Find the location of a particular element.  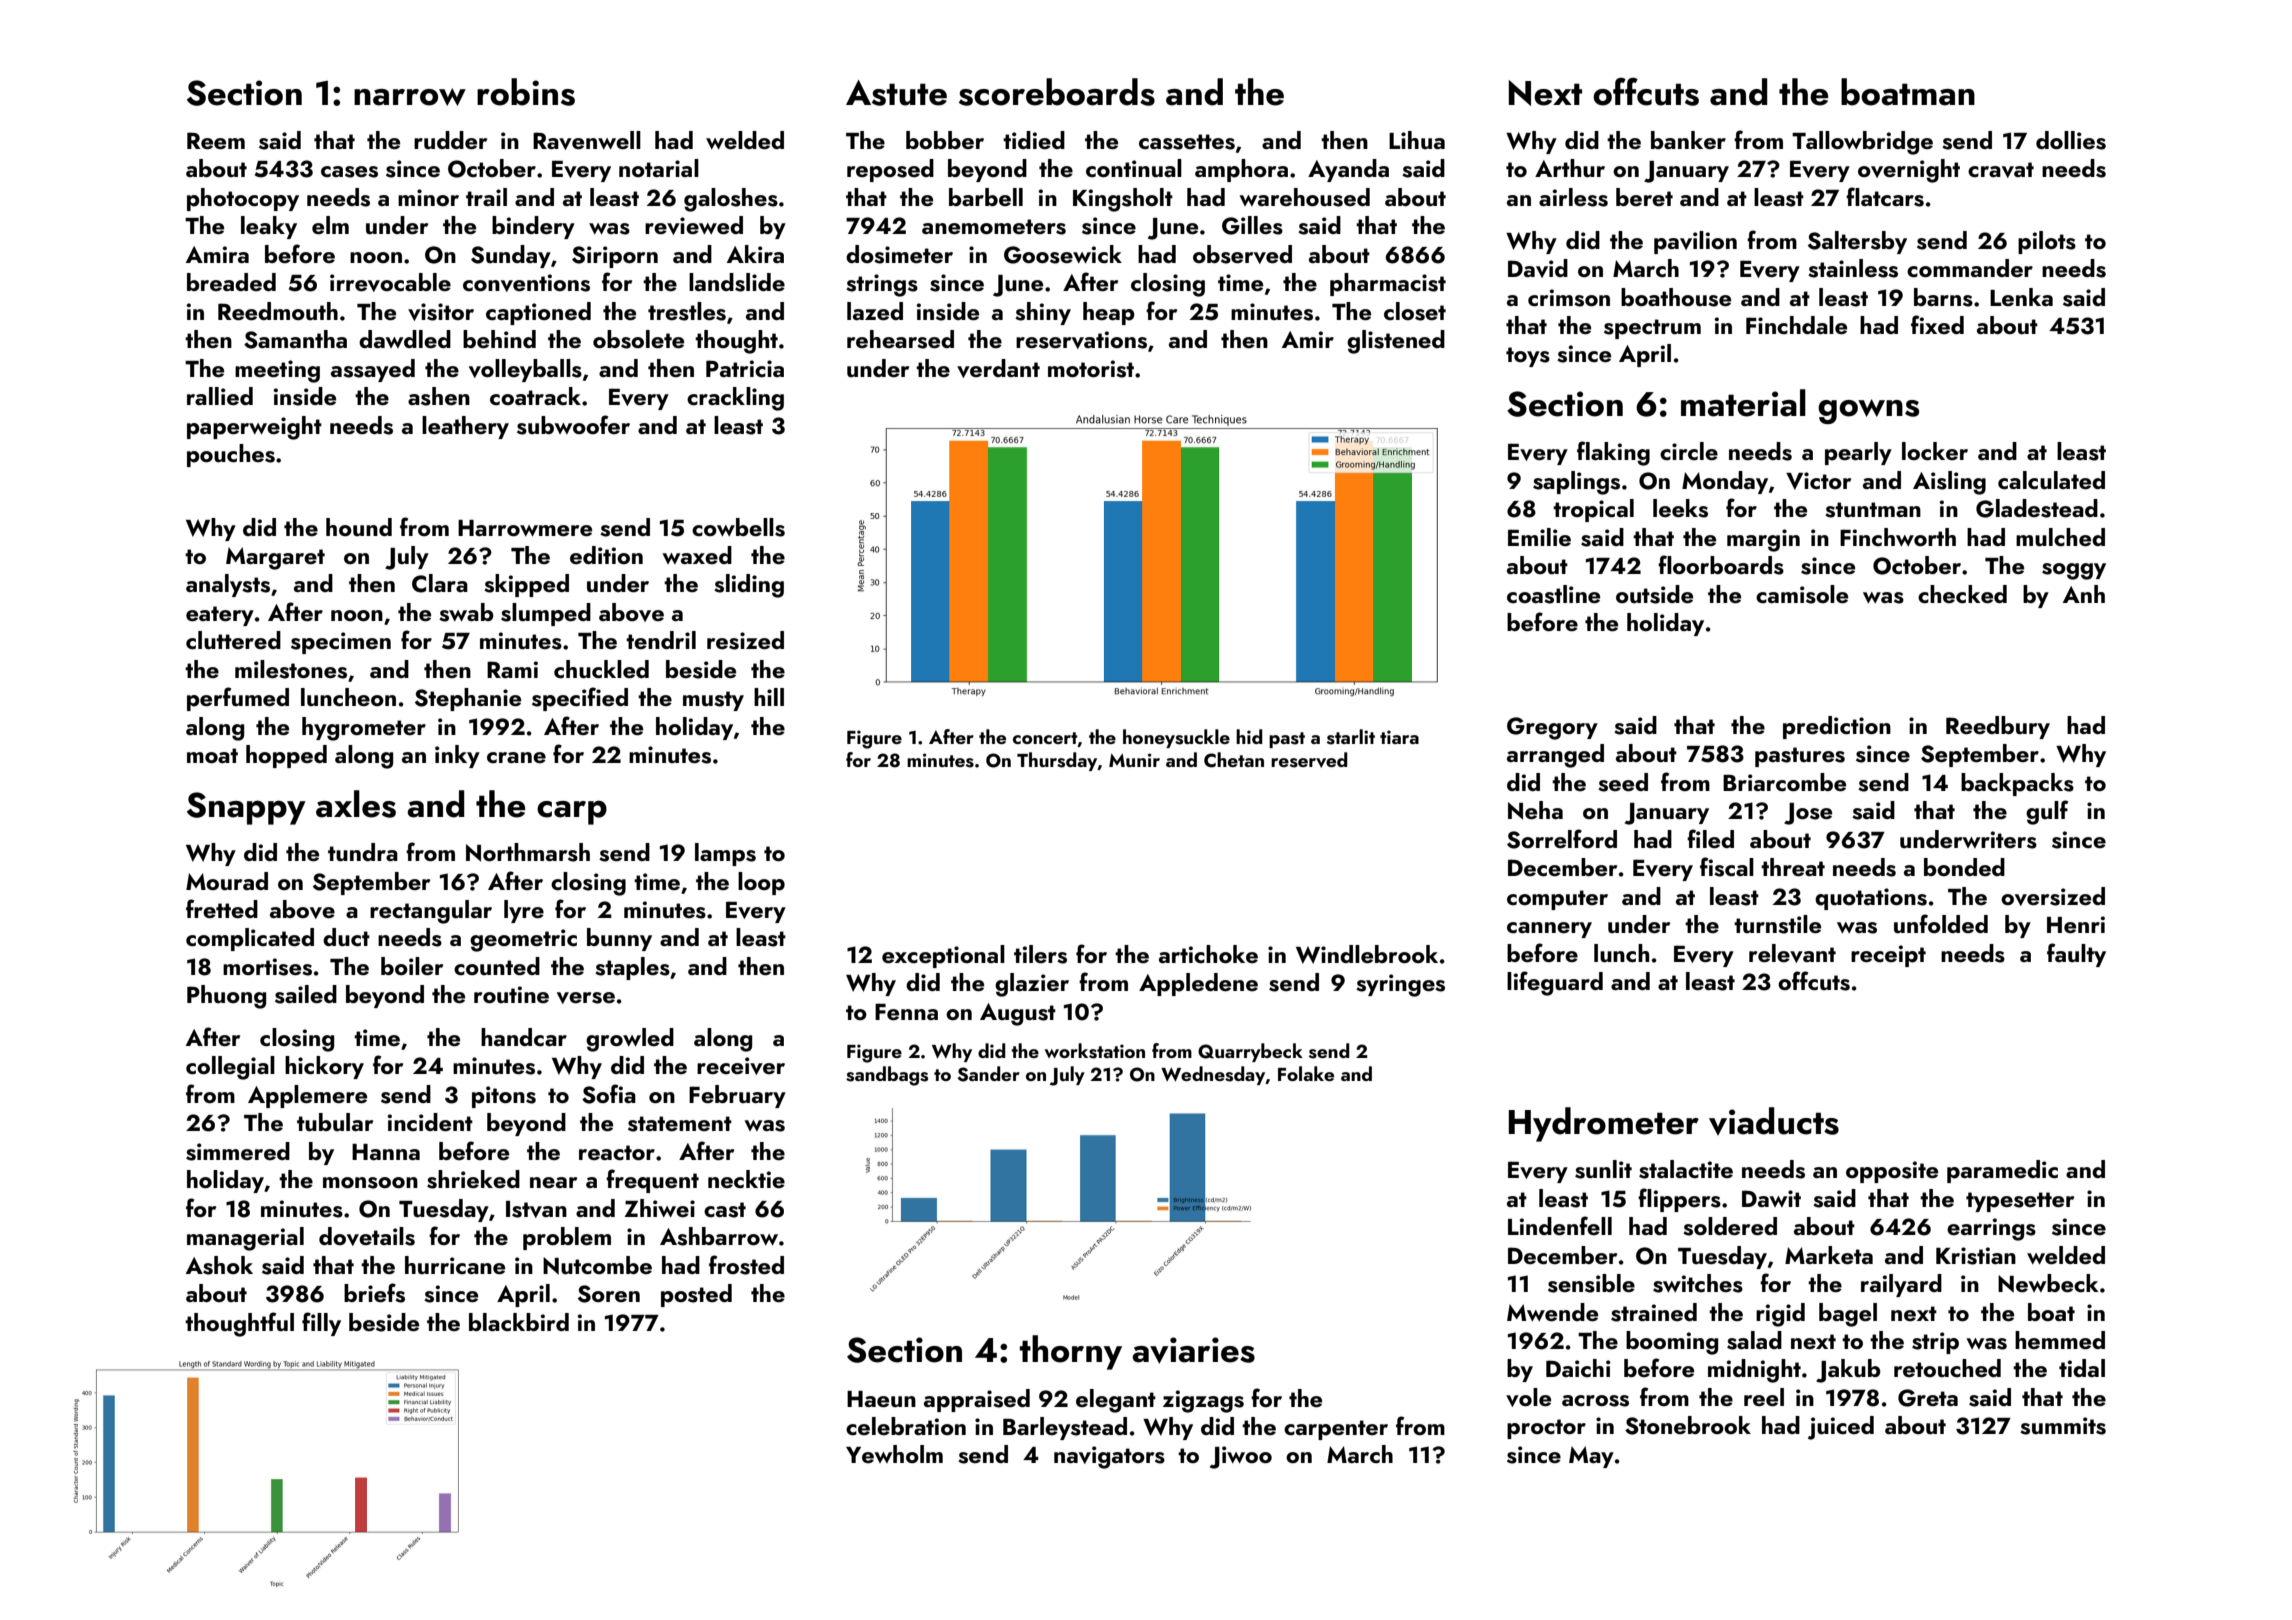

narrow is located at coordinates (410, 97).
